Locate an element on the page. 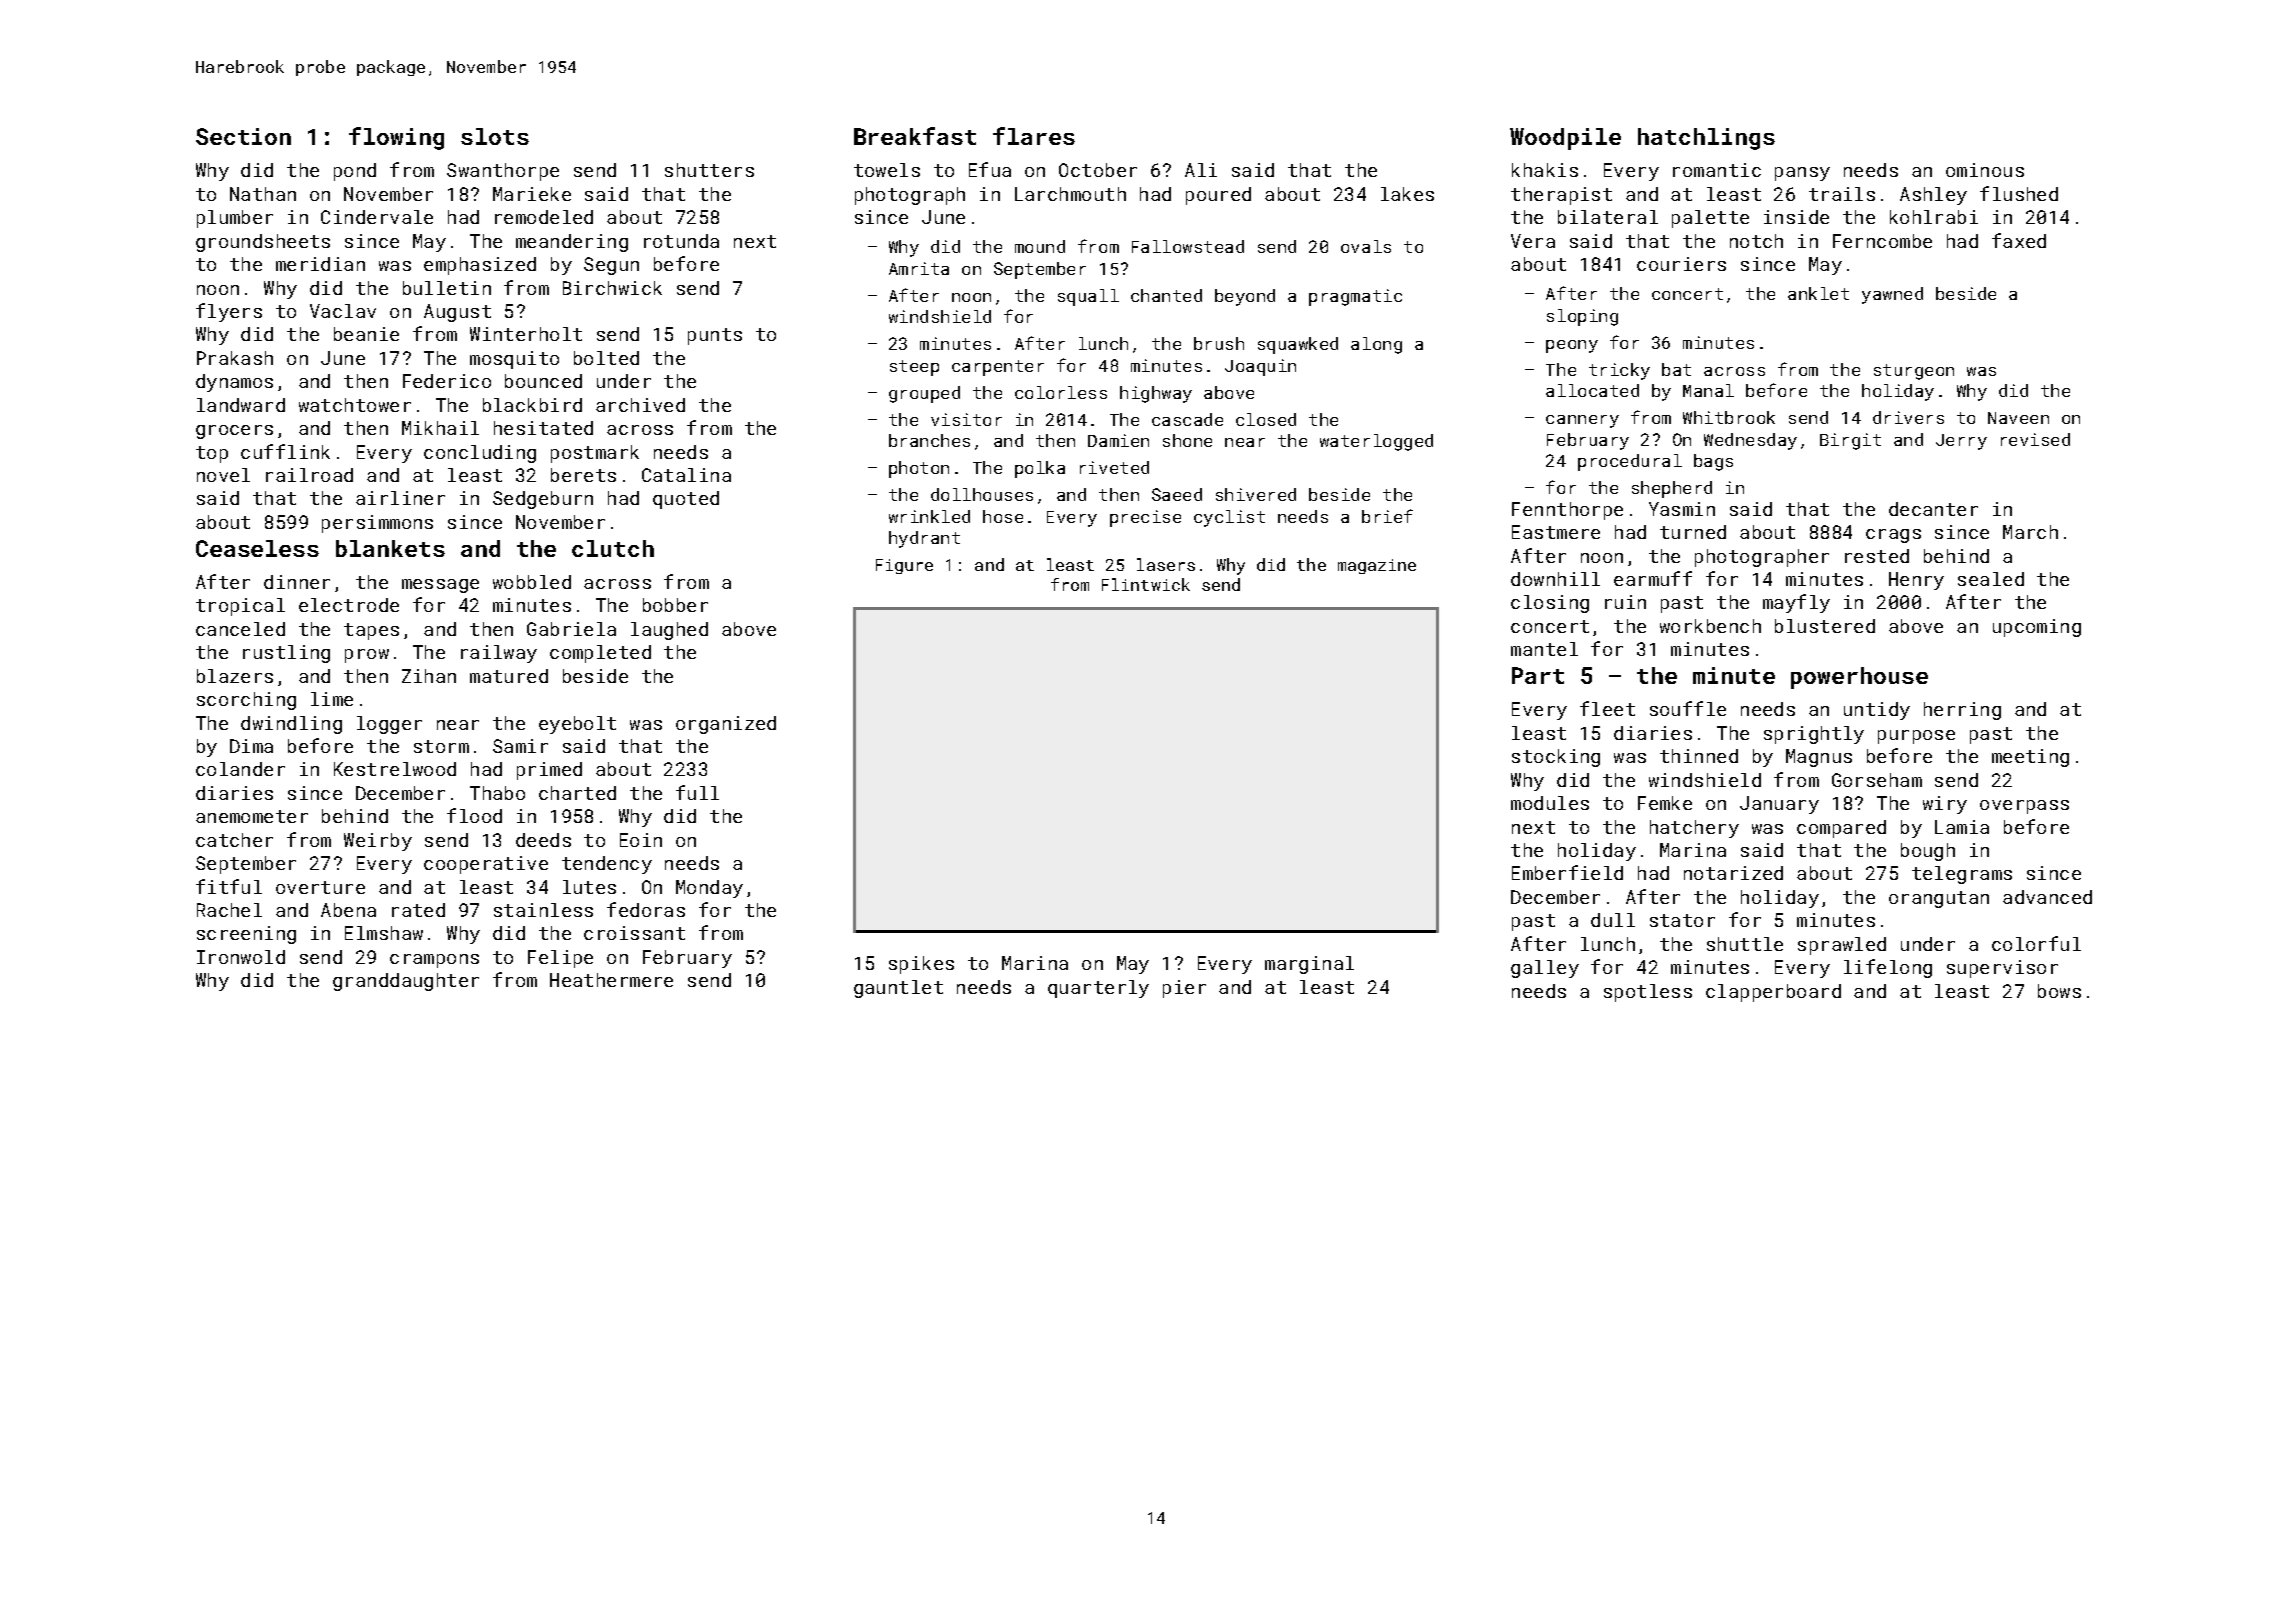 The image size is (2292, 1620). Heathermere is located at coordinates (611, 980).
